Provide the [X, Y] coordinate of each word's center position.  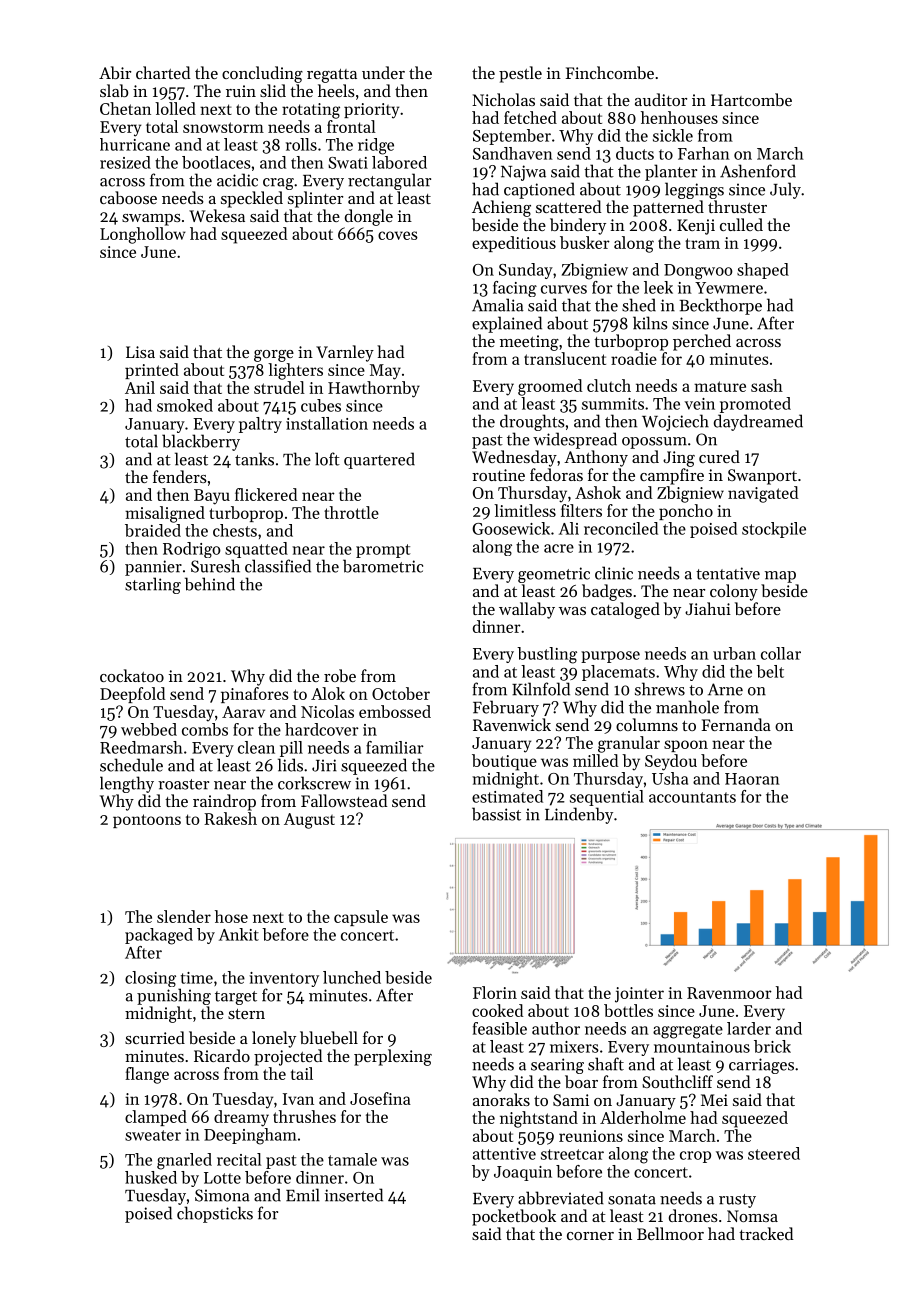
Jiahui [708, 608]
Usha [670, 778]
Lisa [140, 352]
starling [153, 585]
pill [291, 749]
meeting [529, 343]
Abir [115, 72]
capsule [361, 918]
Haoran [752, 779]
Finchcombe [610, 72]
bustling [547, 655]
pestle [520, 74]
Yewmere [729, 288]
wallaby [527, 610]
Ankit [239, 934]
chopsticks [215, 1214]
